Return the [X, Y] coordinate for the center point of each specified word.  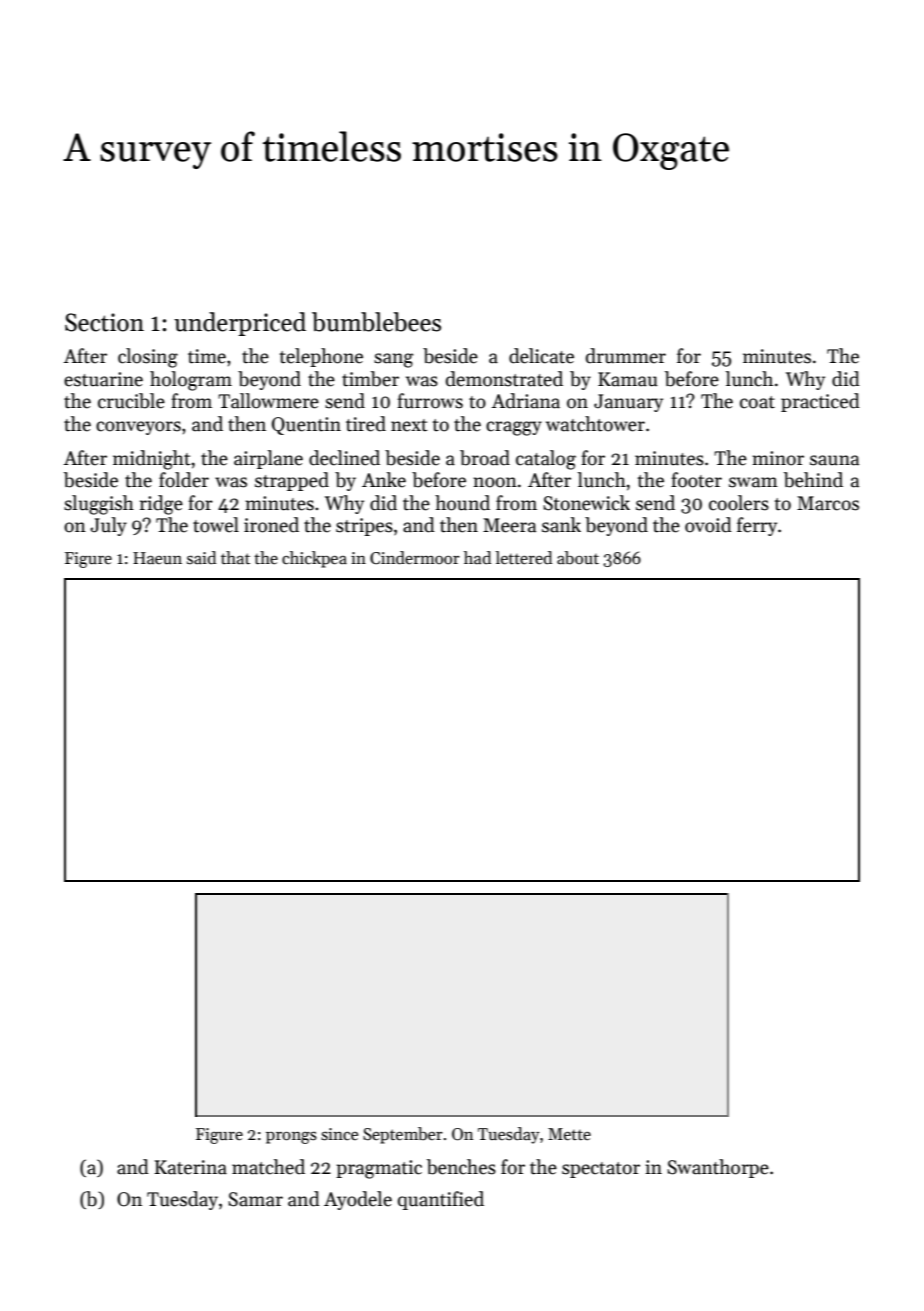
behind [813, 480]
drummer [626, 356]
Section [104, 322]
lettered [524, 558]
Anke [384, 480]
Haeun [157, 558]
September [403, 1135]
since [339, 1134]
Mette [569, 1134]
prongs [291, 1138]
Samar [255, 1199]
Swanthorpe [718, 1168]
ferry [757, 526]
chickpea [314, 559]
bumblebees [376, 322]
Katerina [190, 1167]
